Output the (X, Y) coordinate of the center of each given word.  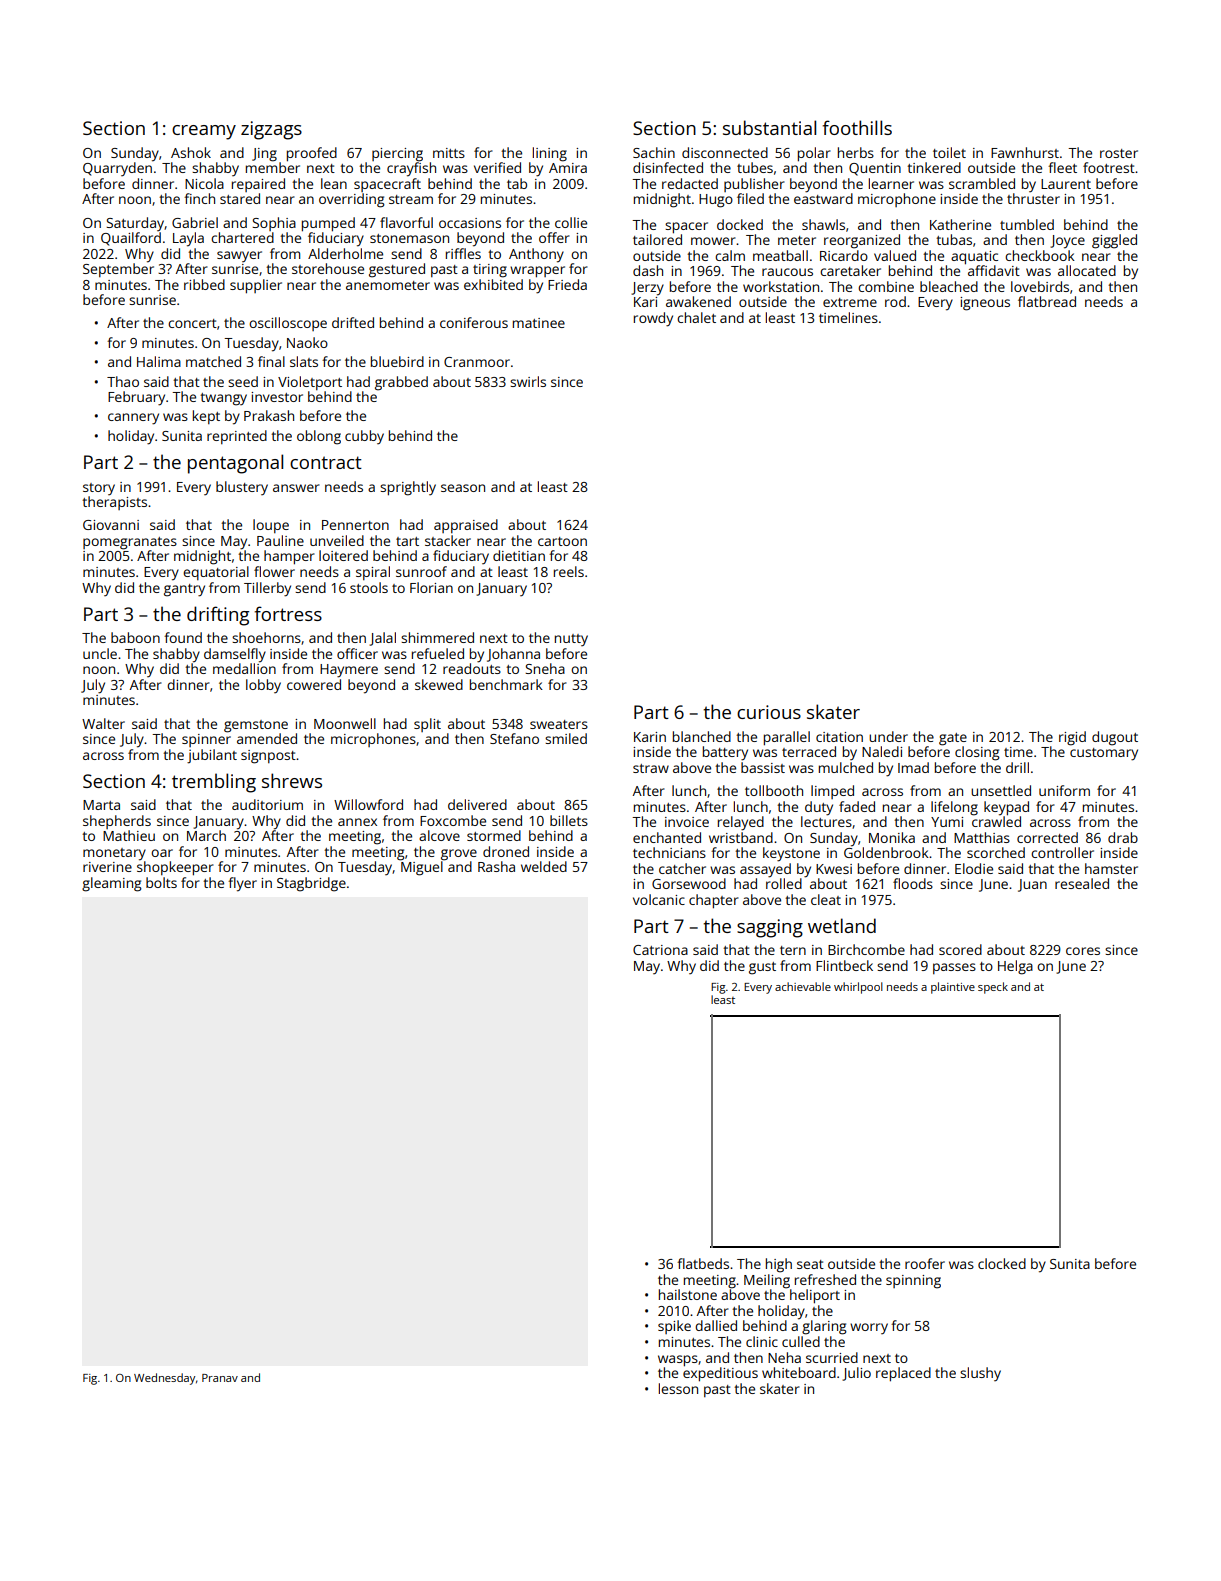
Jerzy (647, 289)
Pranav (220, 1378)
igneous (985, 304)
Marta (101, 805)
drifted (353, 322)
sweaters (559, 724)
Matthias (982, 837)
